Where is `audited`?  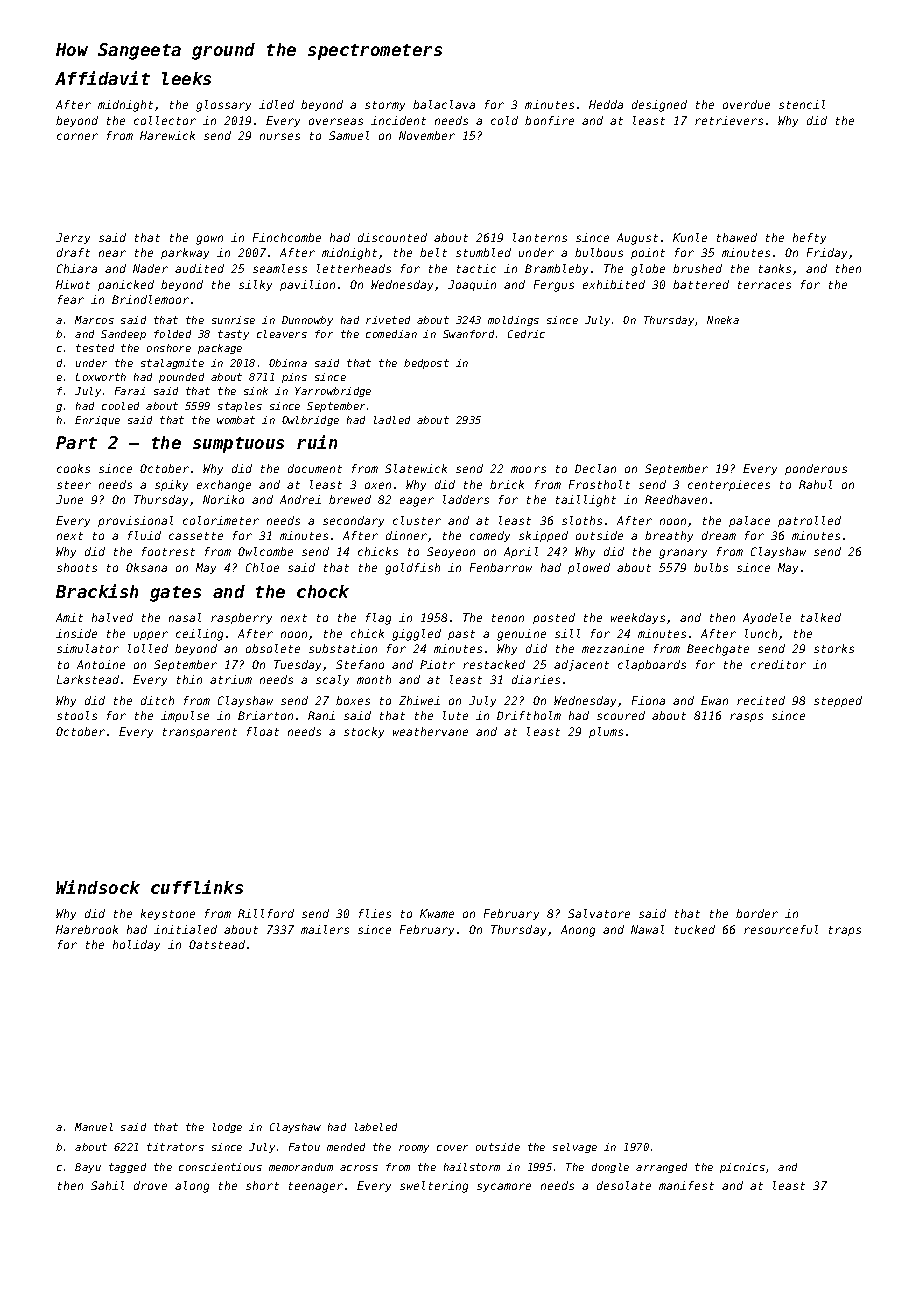 audited is located at coordinates (199, 268).
